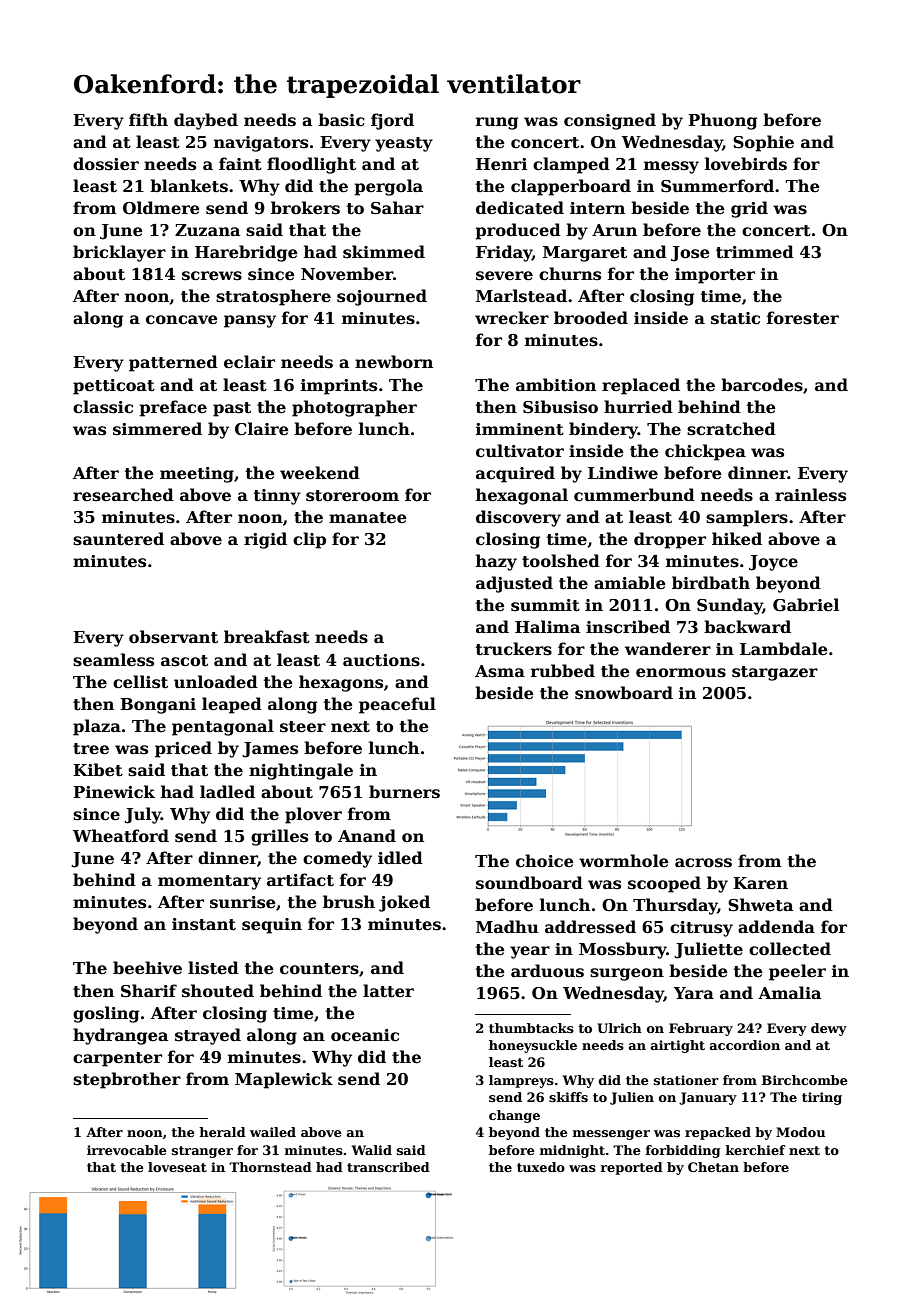 This image has height=1314, width=924. Describe the element at coordinates (388, 1167) in the image. I see `transcribed` at that location.
